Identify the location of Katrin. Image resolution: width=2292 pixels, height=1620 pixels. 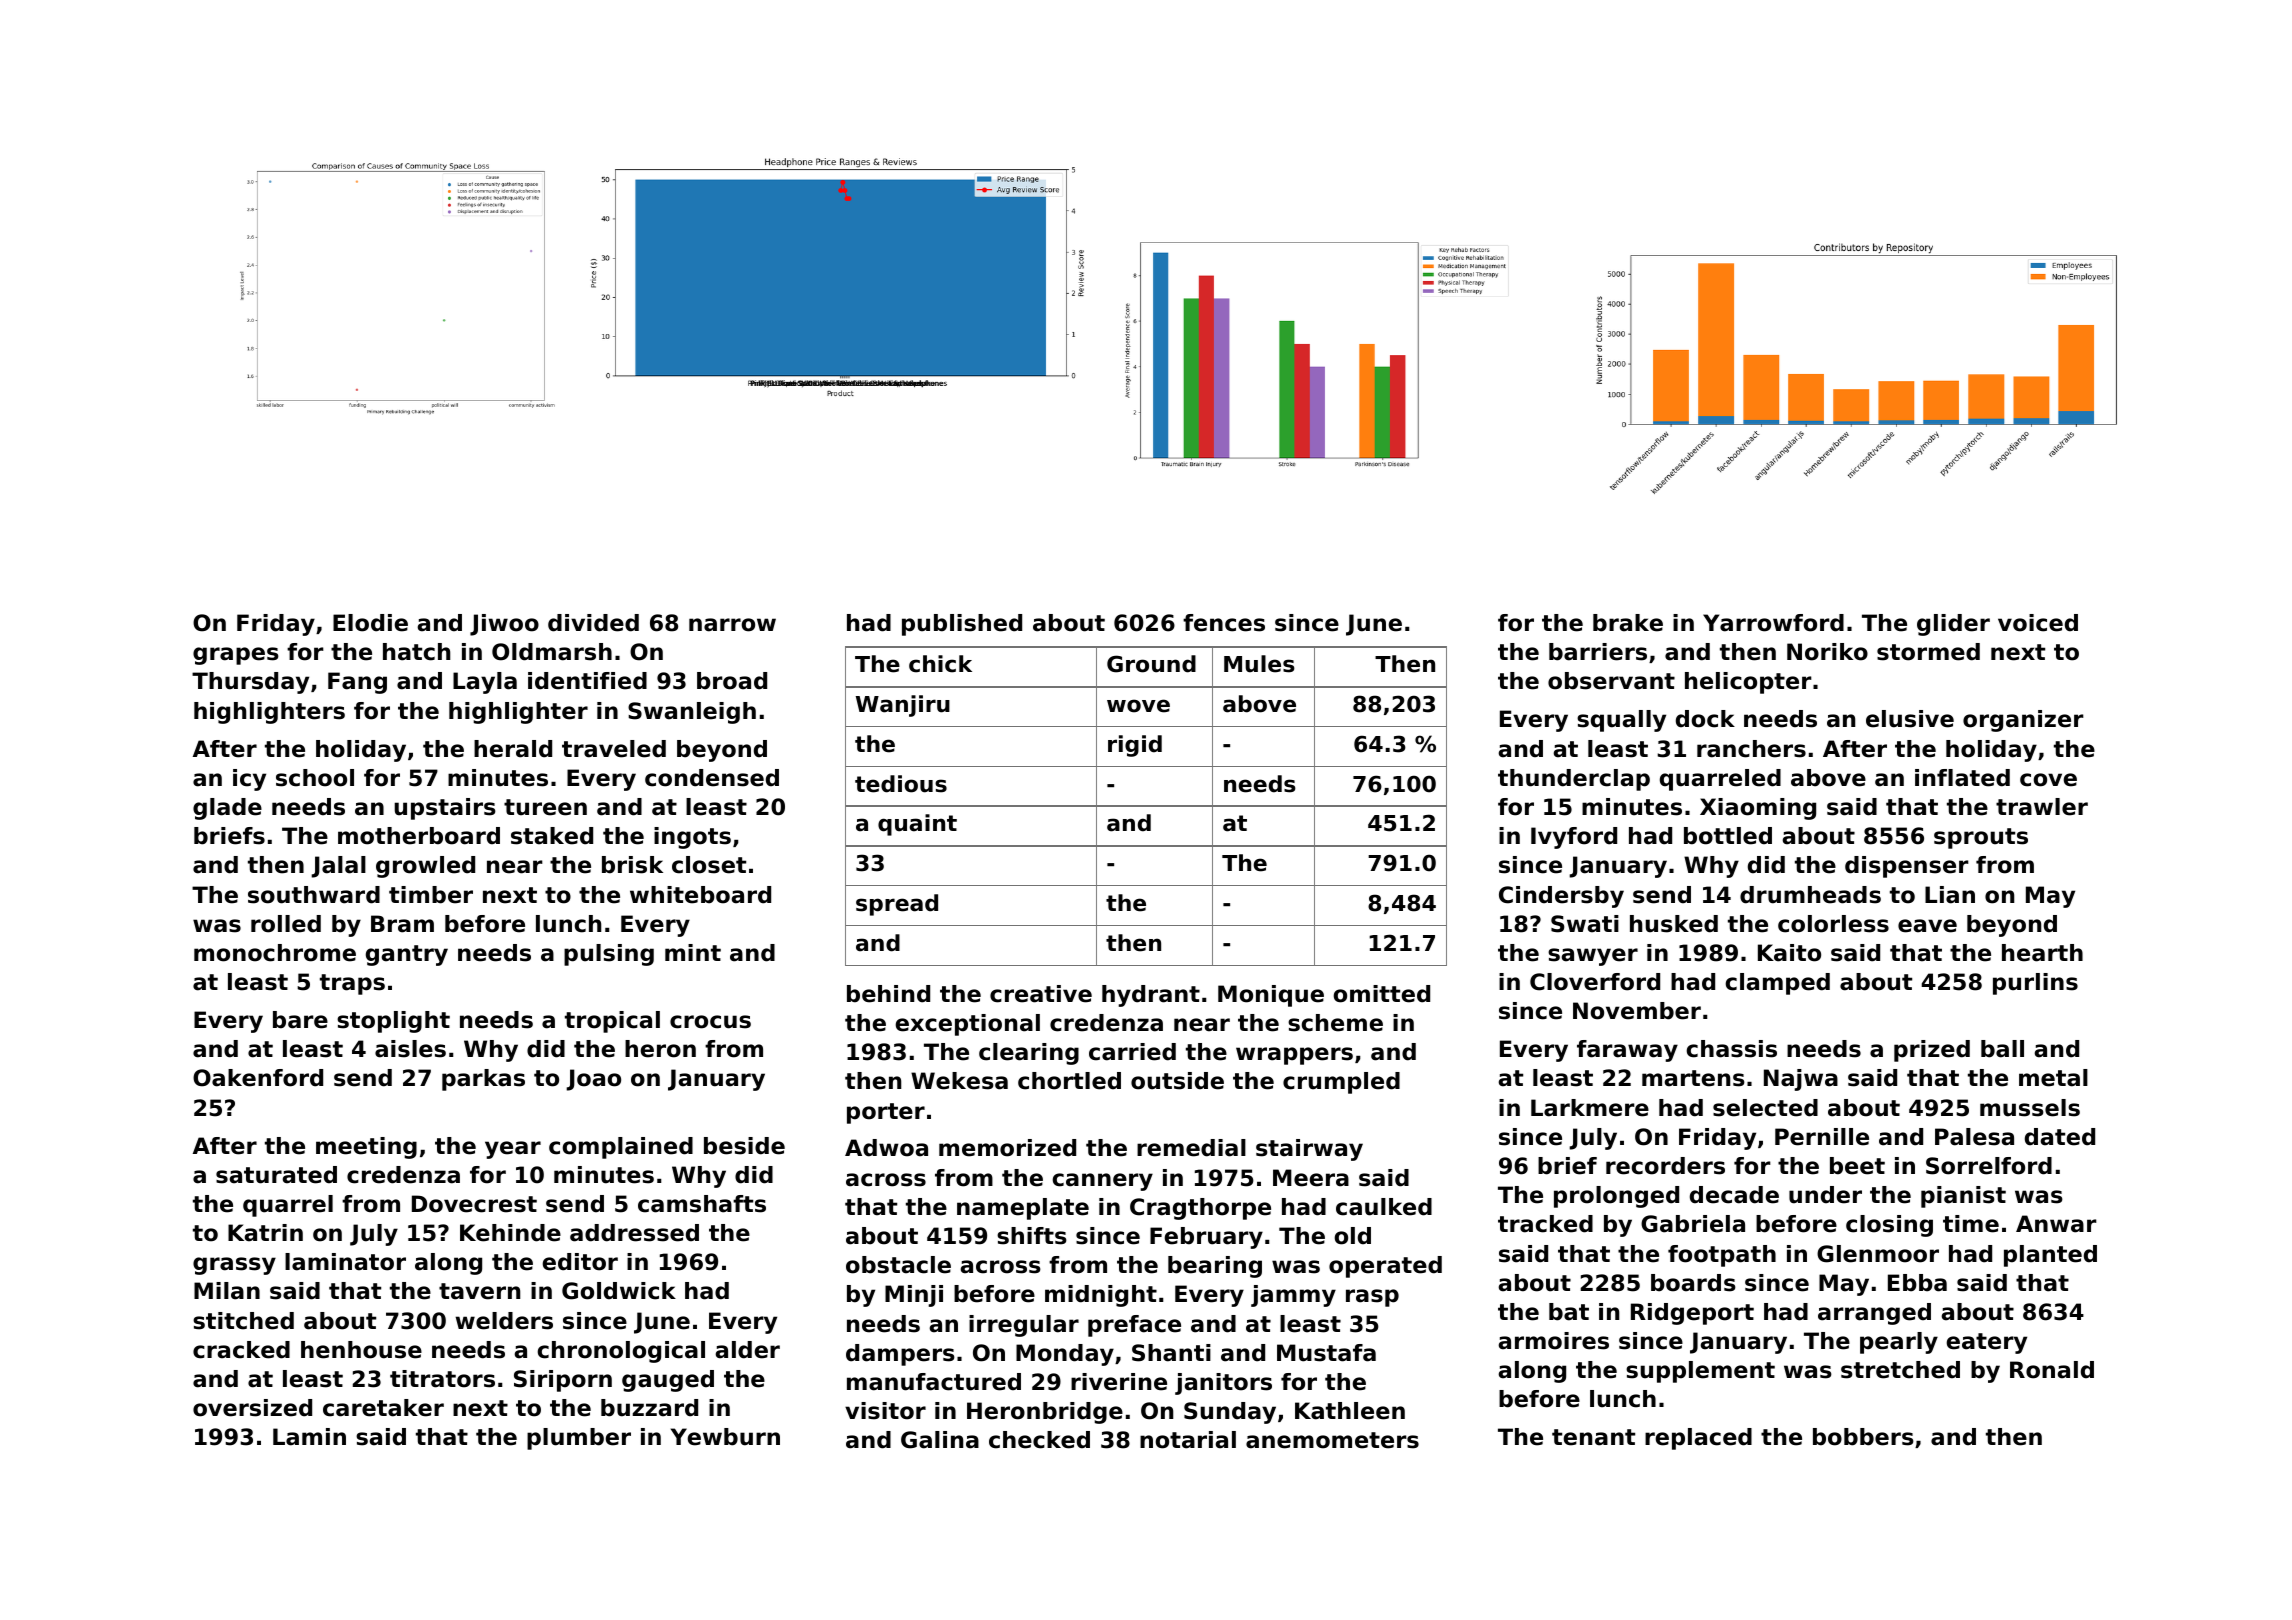
(265, 1233).
